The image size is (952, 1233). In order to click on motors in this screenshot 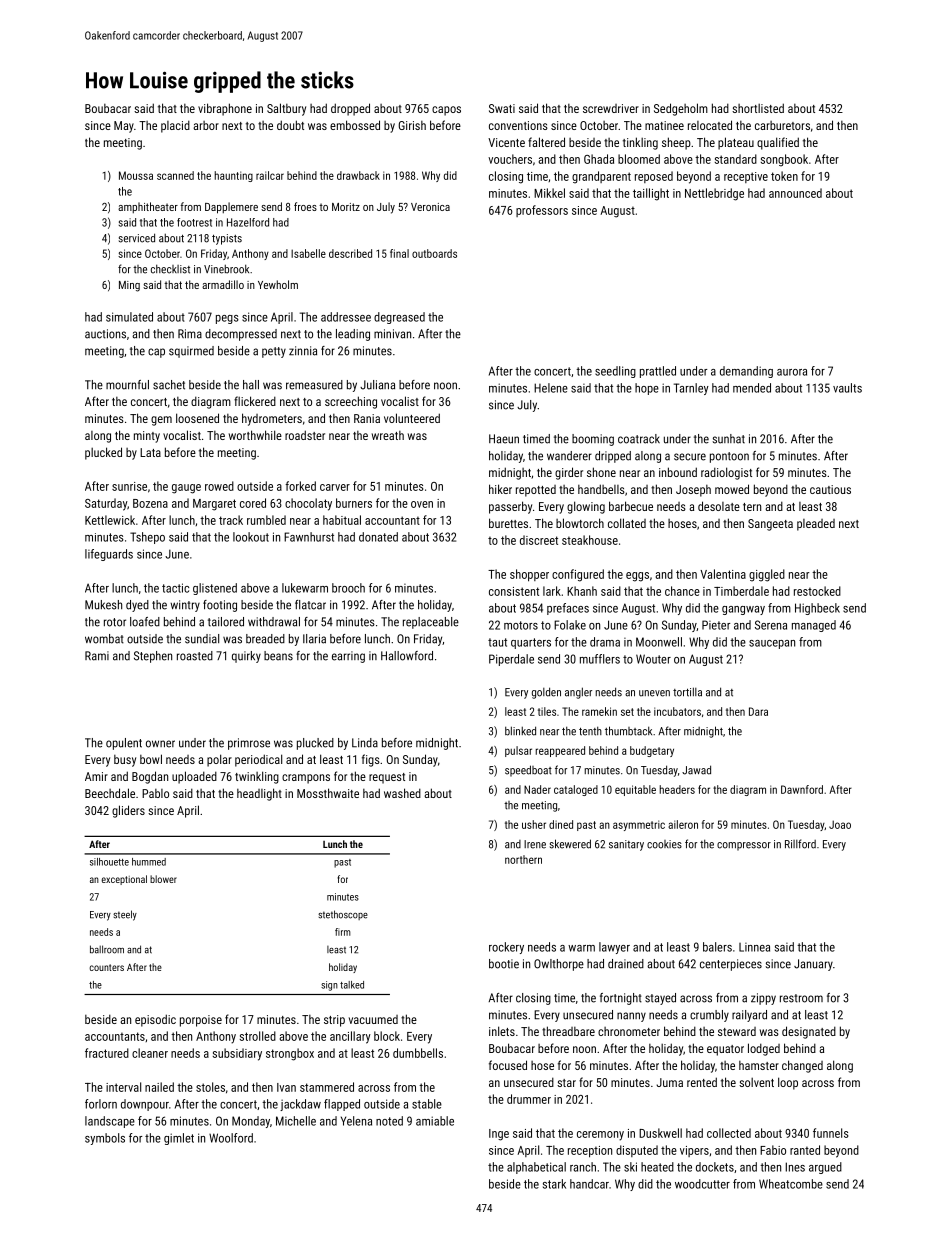, I will do `click(521, 625)`.
